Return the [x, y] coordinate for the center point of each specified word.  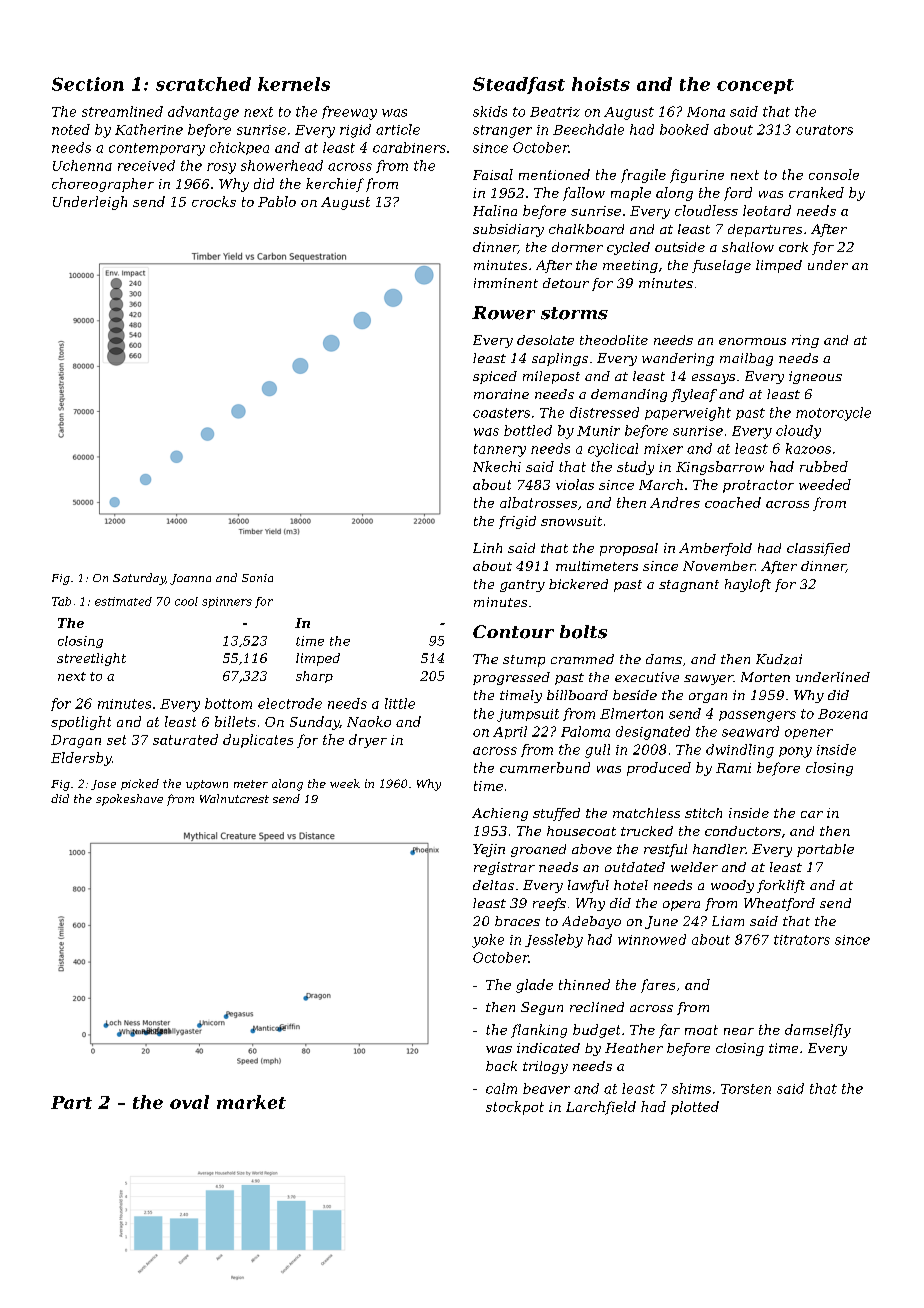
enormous [752, 341]
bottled [528, 430]
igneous [815, 377]
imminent [506, 283]
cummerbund [545, 767]
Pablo [277, 201]
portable [825, 850]
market [251, 1102]
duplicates [258, 741]
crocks [214, 201]
